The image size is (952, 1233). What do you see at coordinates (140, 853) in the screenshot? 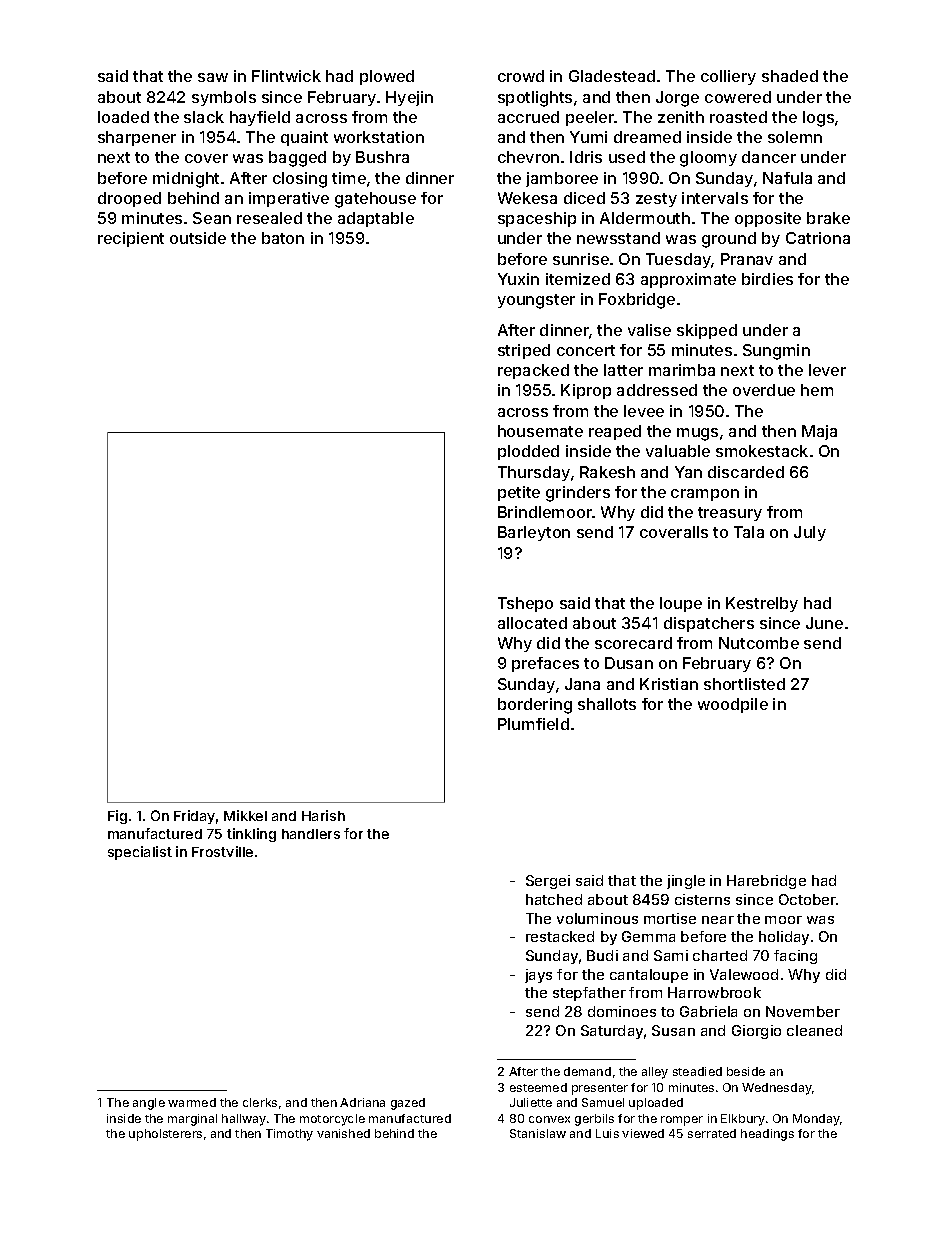
I see `specialist` at bounding box center [140, 853].
